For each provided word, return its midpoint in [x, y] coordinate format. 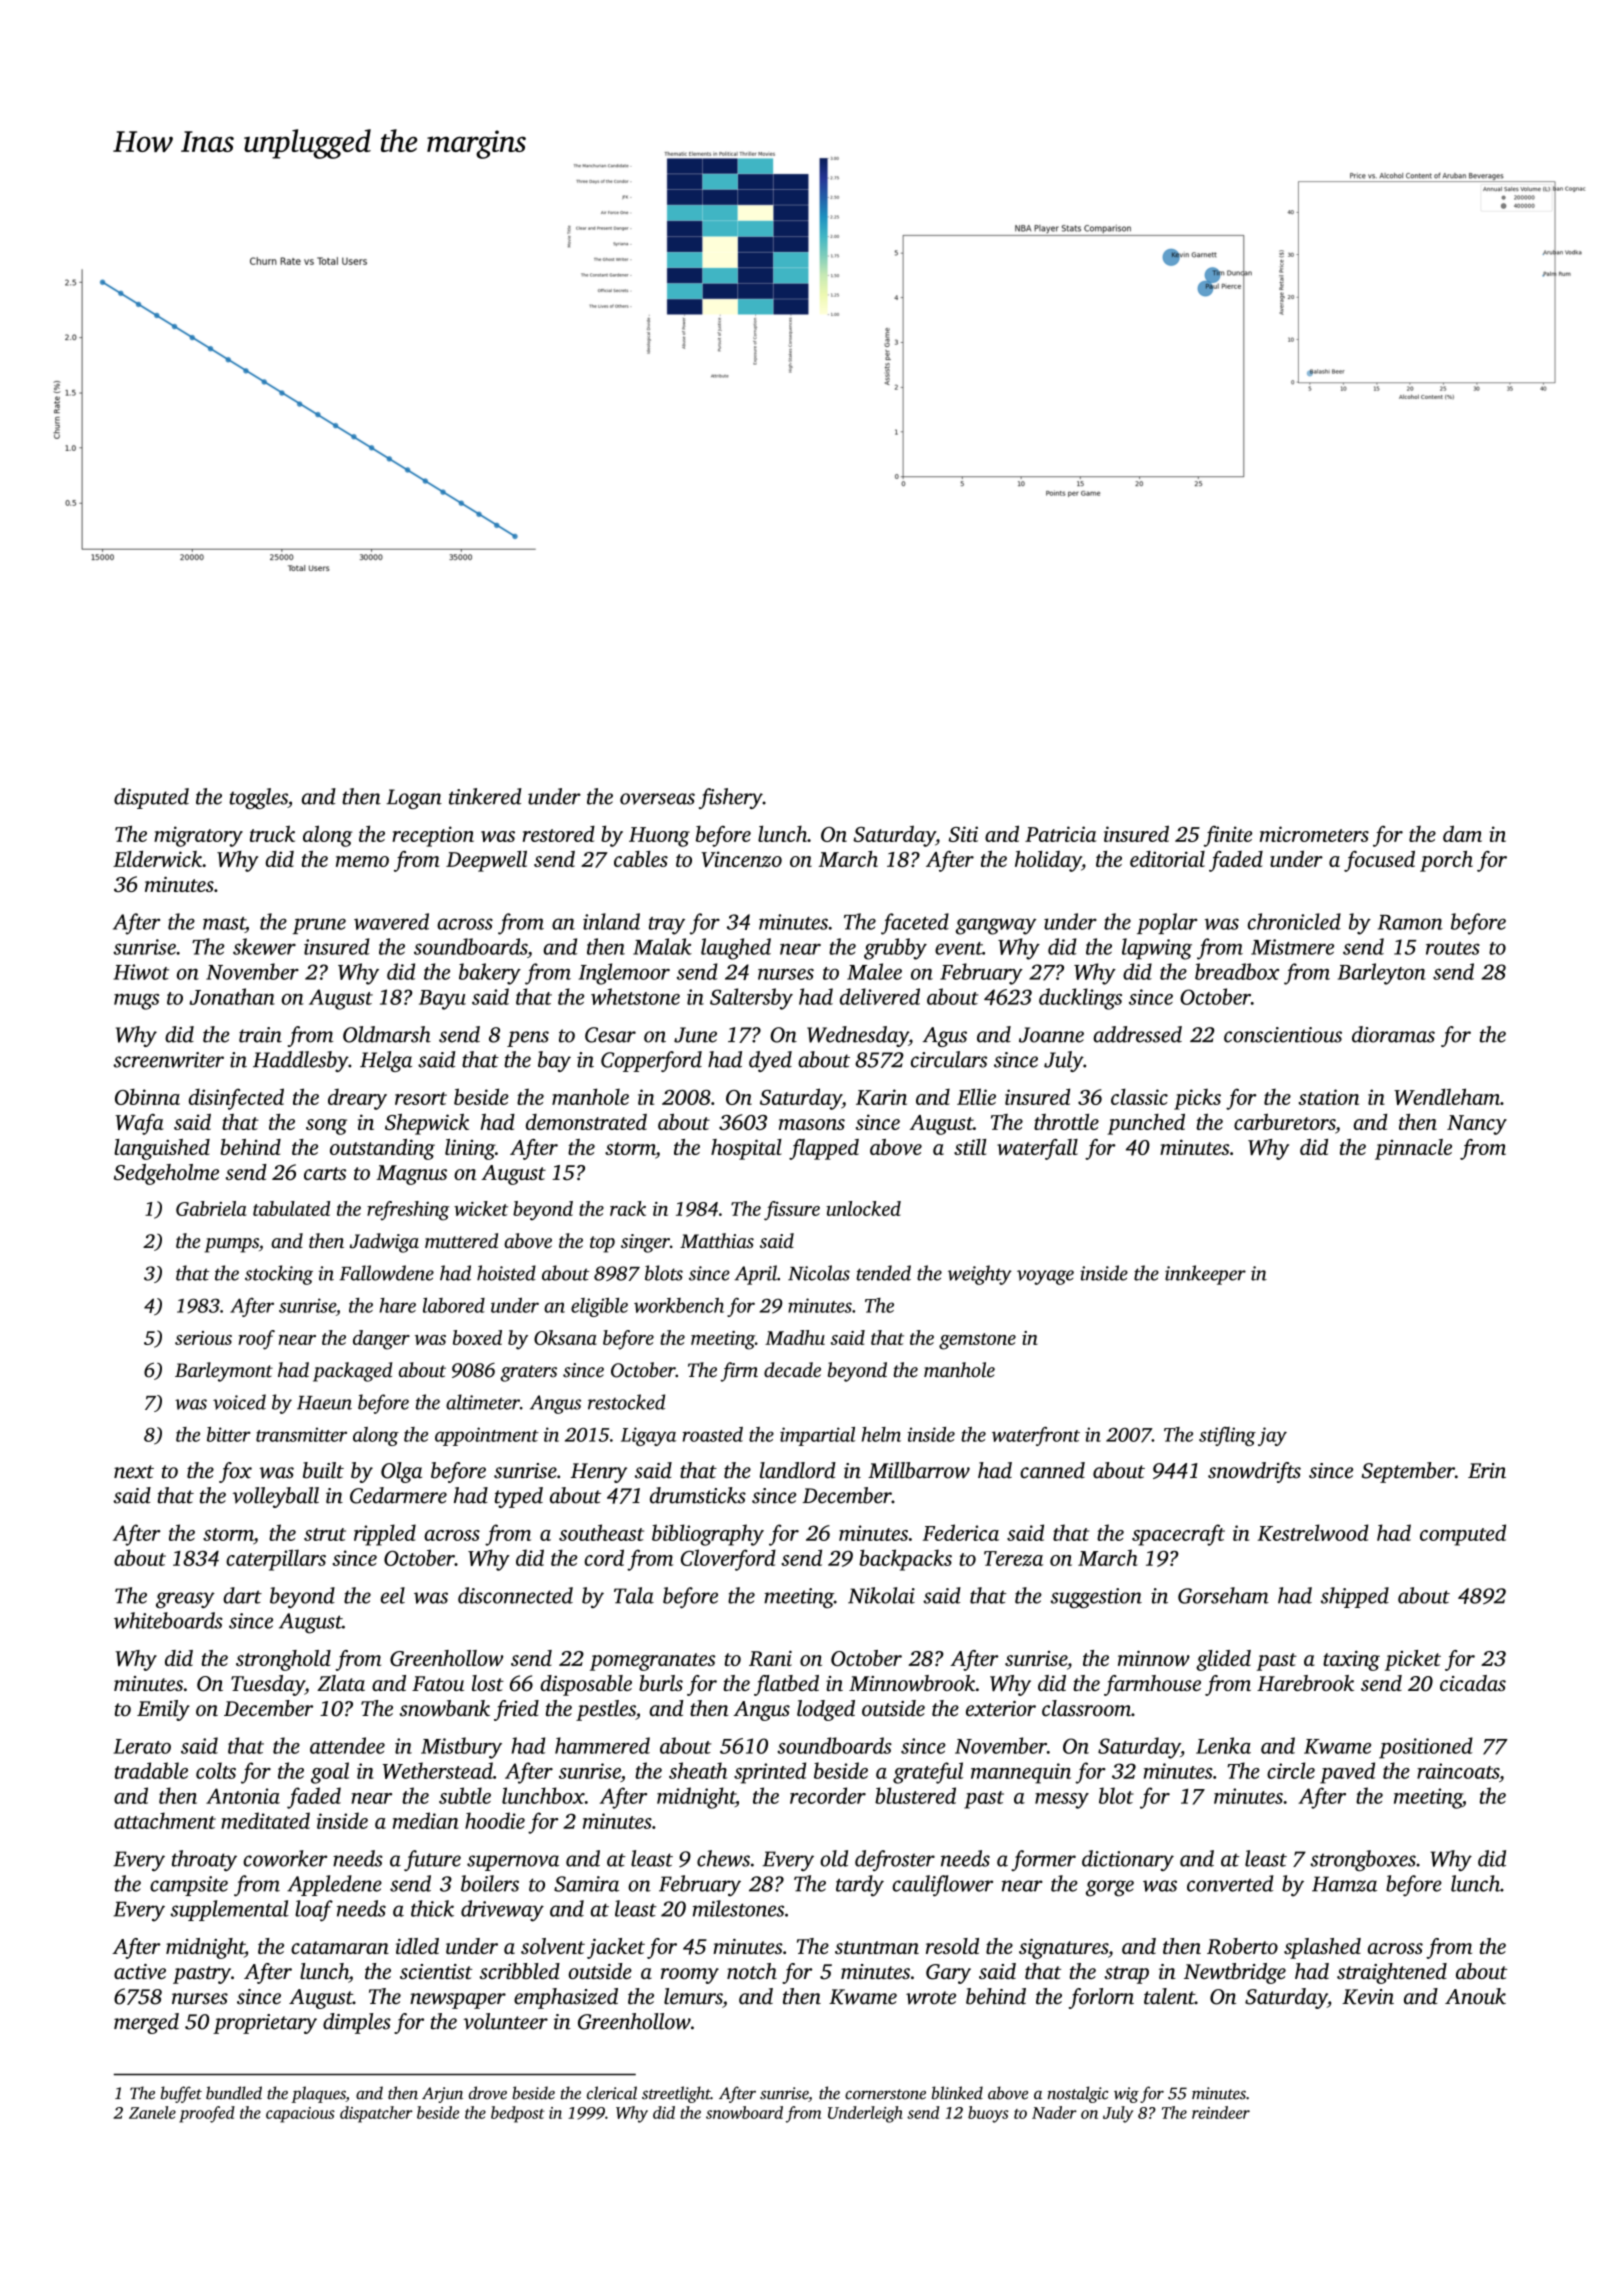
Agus [944, 1037]
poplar [1167, 923]
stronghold [283, 1660]
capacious [300, 2115]
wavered [391, 921]
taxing [1351, 1661]
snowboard [744, 2112]
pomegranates [653, 1662]
